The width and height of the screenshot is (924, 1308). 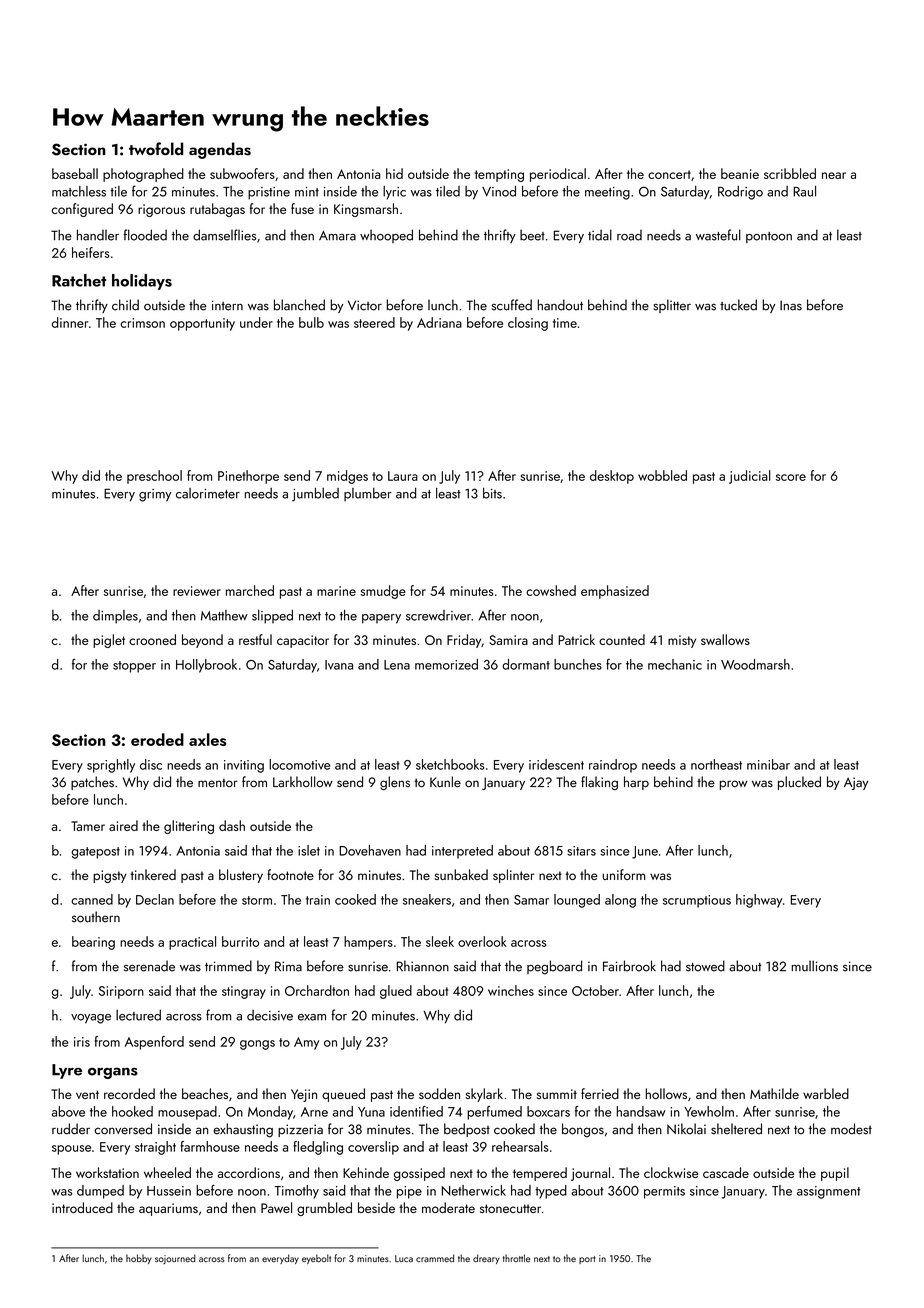 I want to click on holidays, so click(x=142, y=282).
